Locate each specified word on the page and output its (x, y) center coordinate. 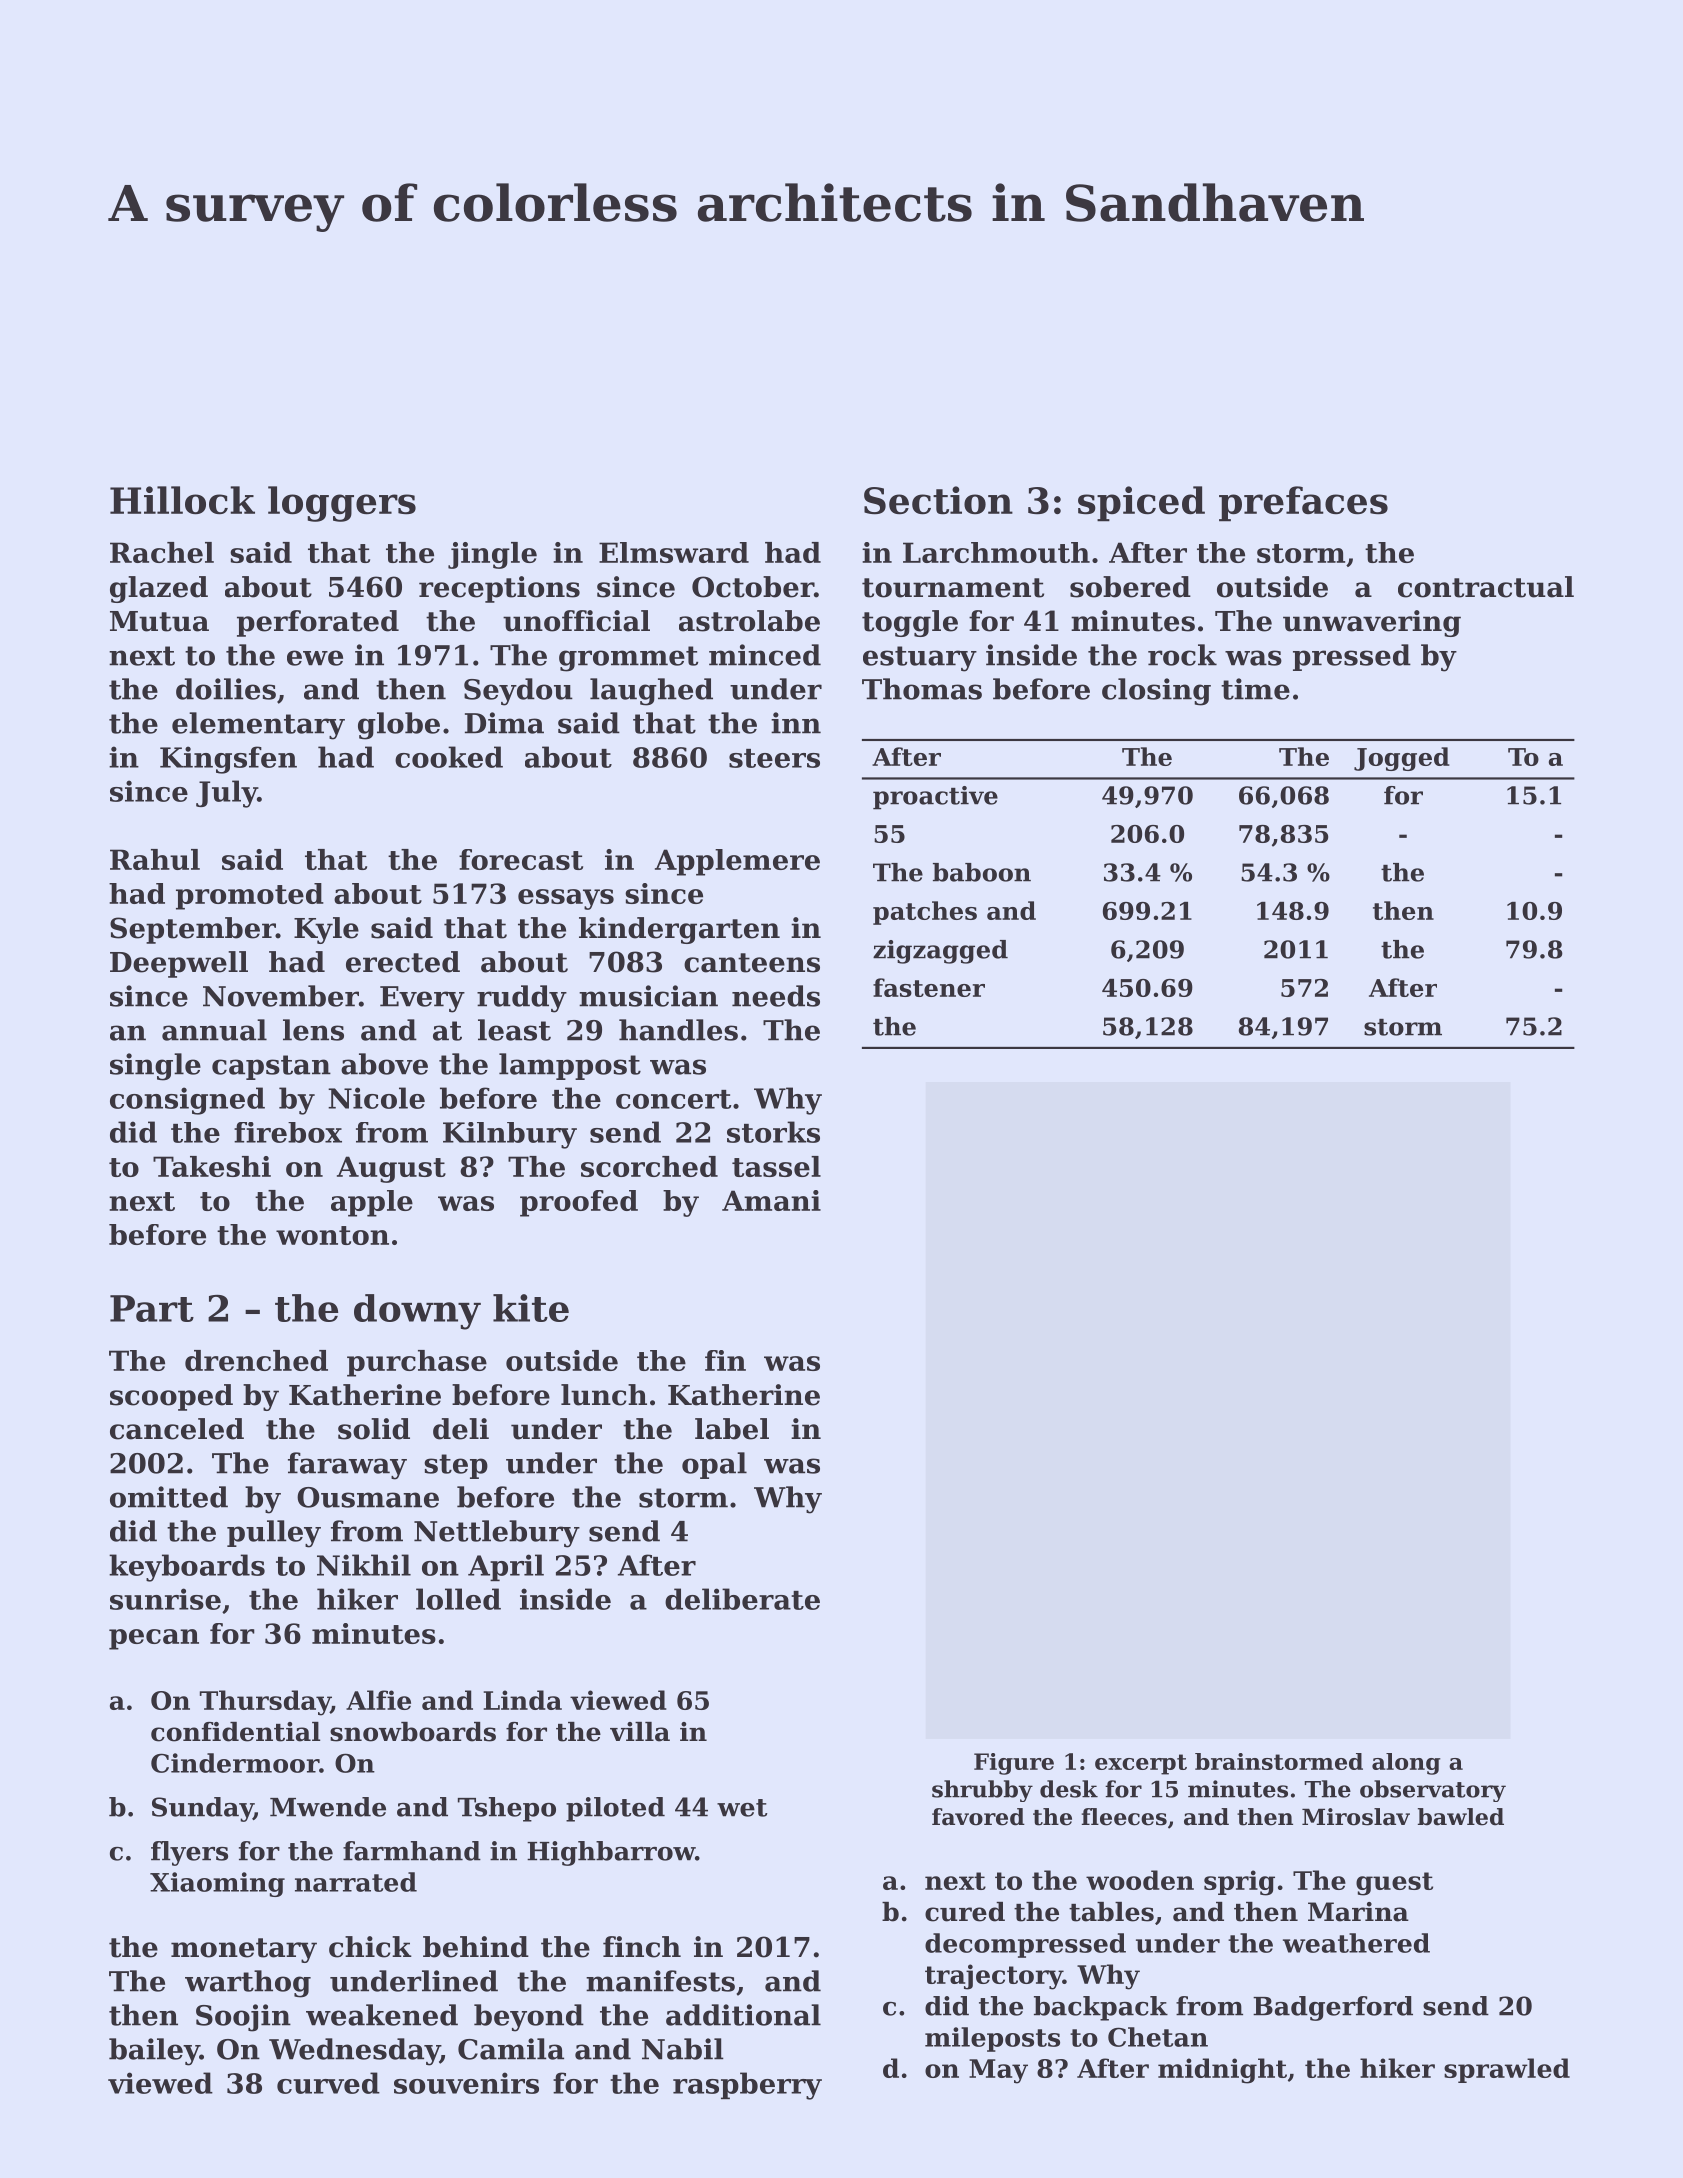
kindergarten (679, 930)
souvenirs (466, 2083)
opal (714, 1465)
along (1406, 1764)
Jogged (1402, 759)
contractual (1486, 587)
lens (313, 1030)
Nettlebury (497, 1534)
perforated (318, 623)
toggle (910, 623)
